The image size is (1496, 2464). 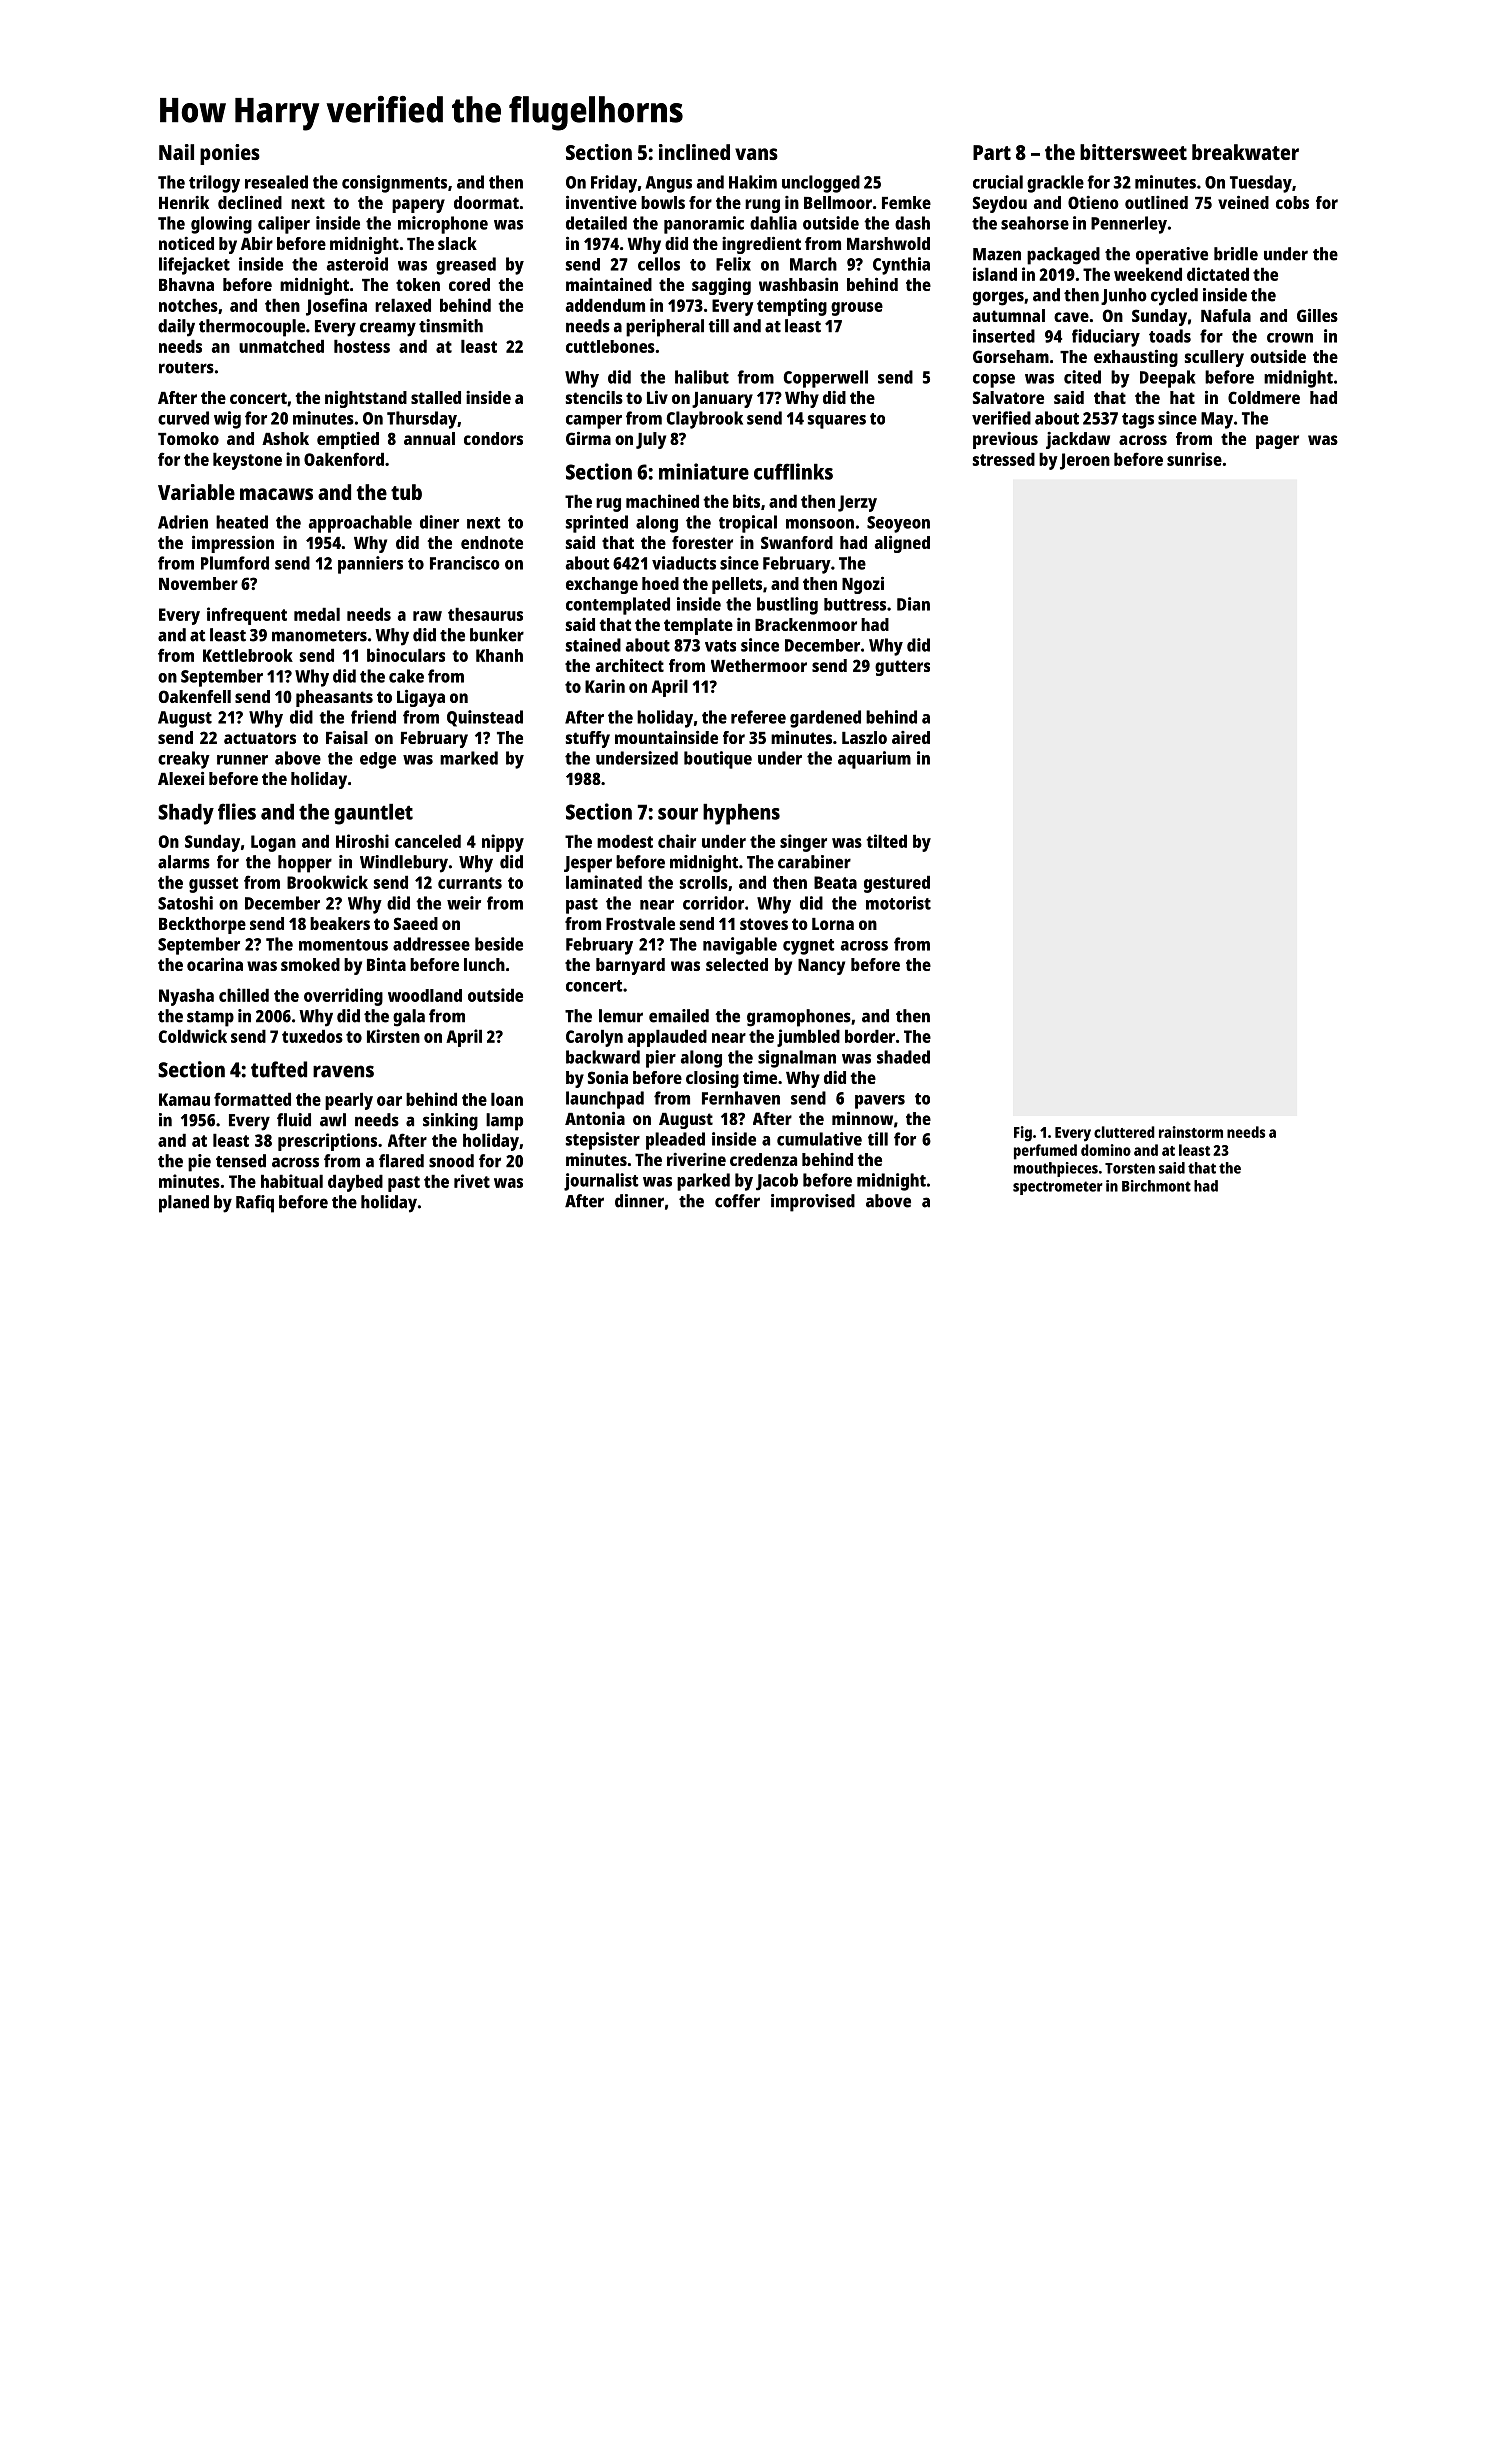 I want to click on inclined, so click(x=694, y=152).
